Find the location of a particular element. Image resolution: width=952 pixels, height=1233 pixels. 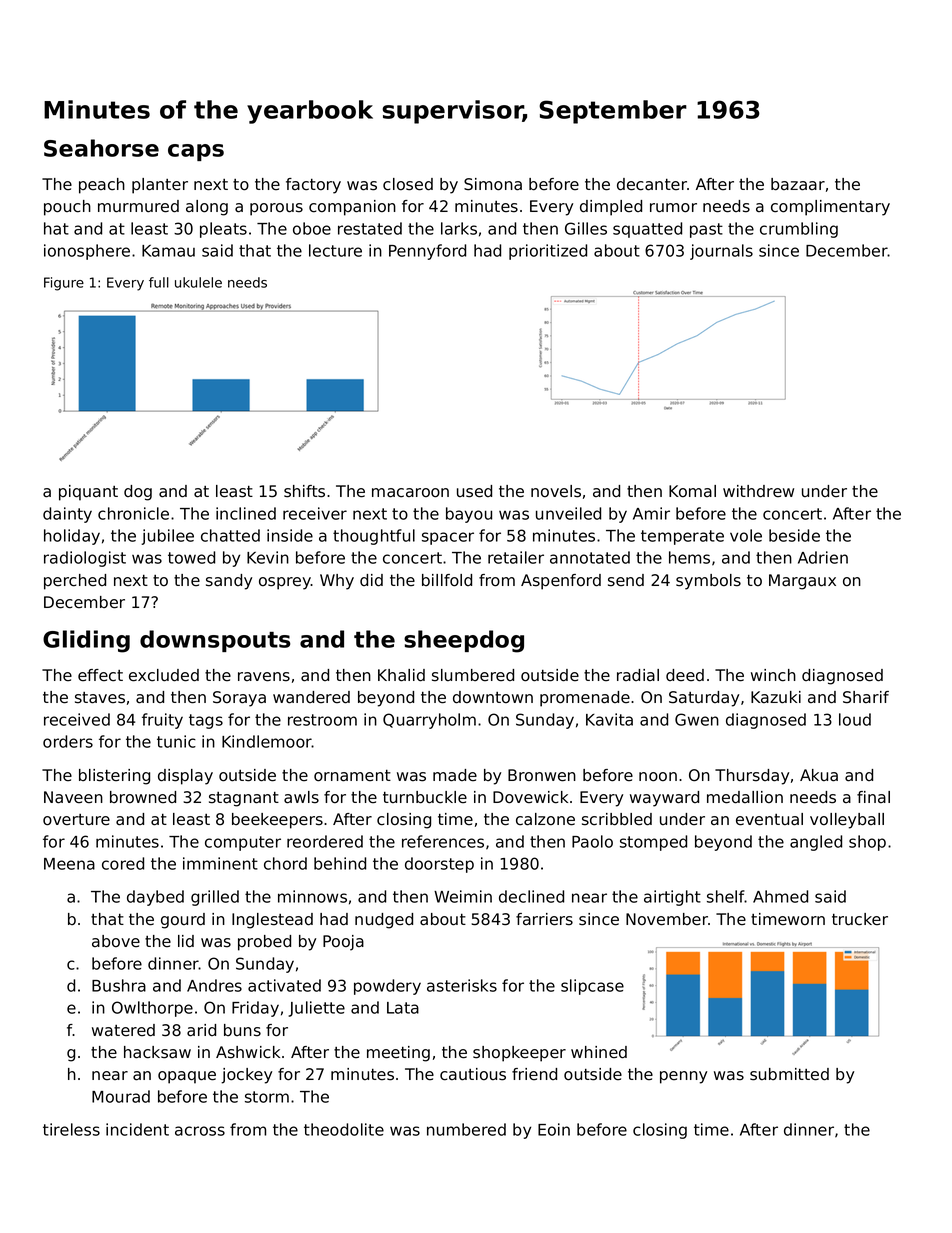

made is located at coordinates (455, 775).
